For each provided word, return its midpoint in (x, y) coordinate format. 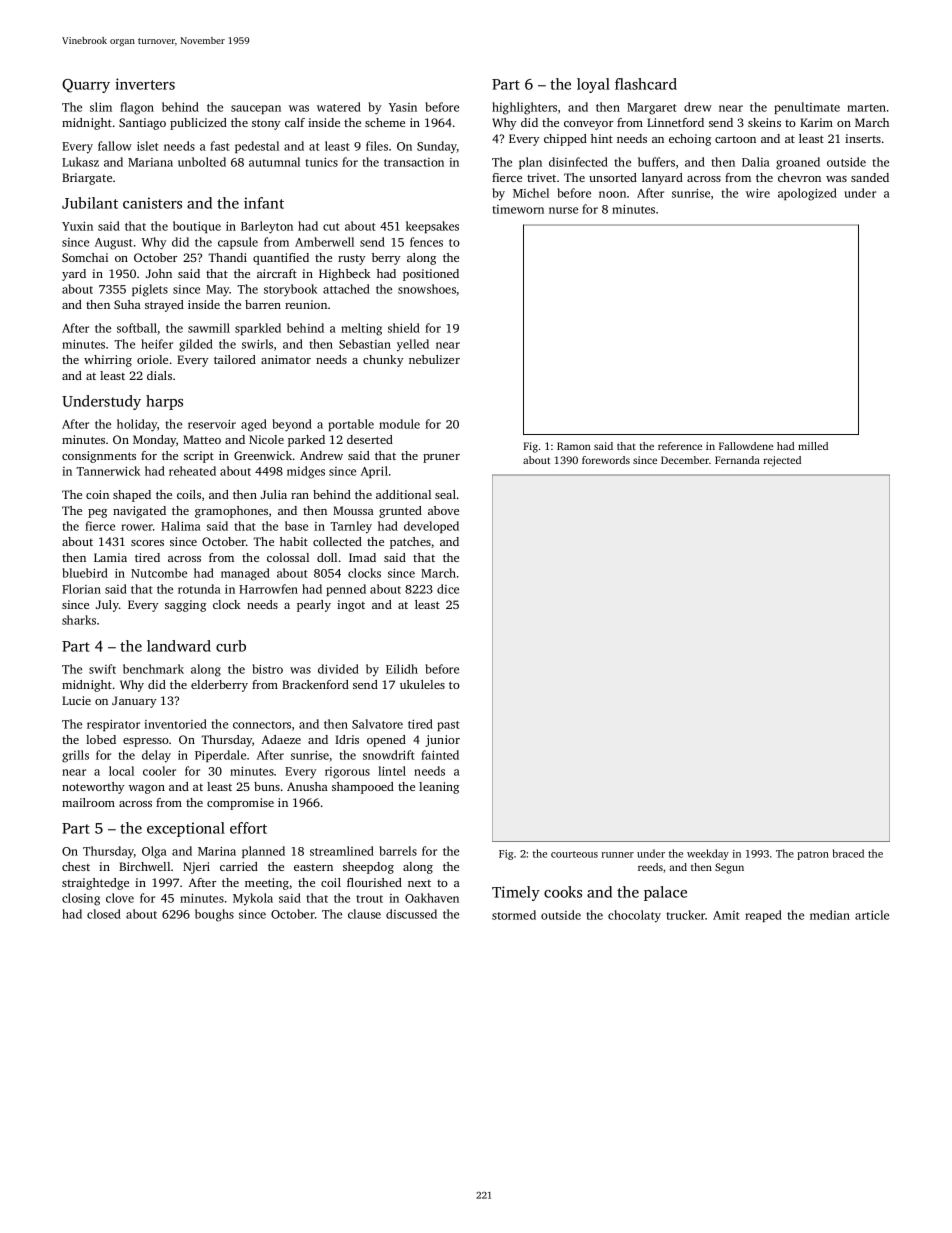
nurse (563, 210)
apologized (807, 194)
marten (866, 108)
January (134, 702)
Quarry (86, 86)
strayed (164, 306)
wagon (147, 789)
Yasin (403, 107)
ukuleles (422, 684)
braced (848, 853)
